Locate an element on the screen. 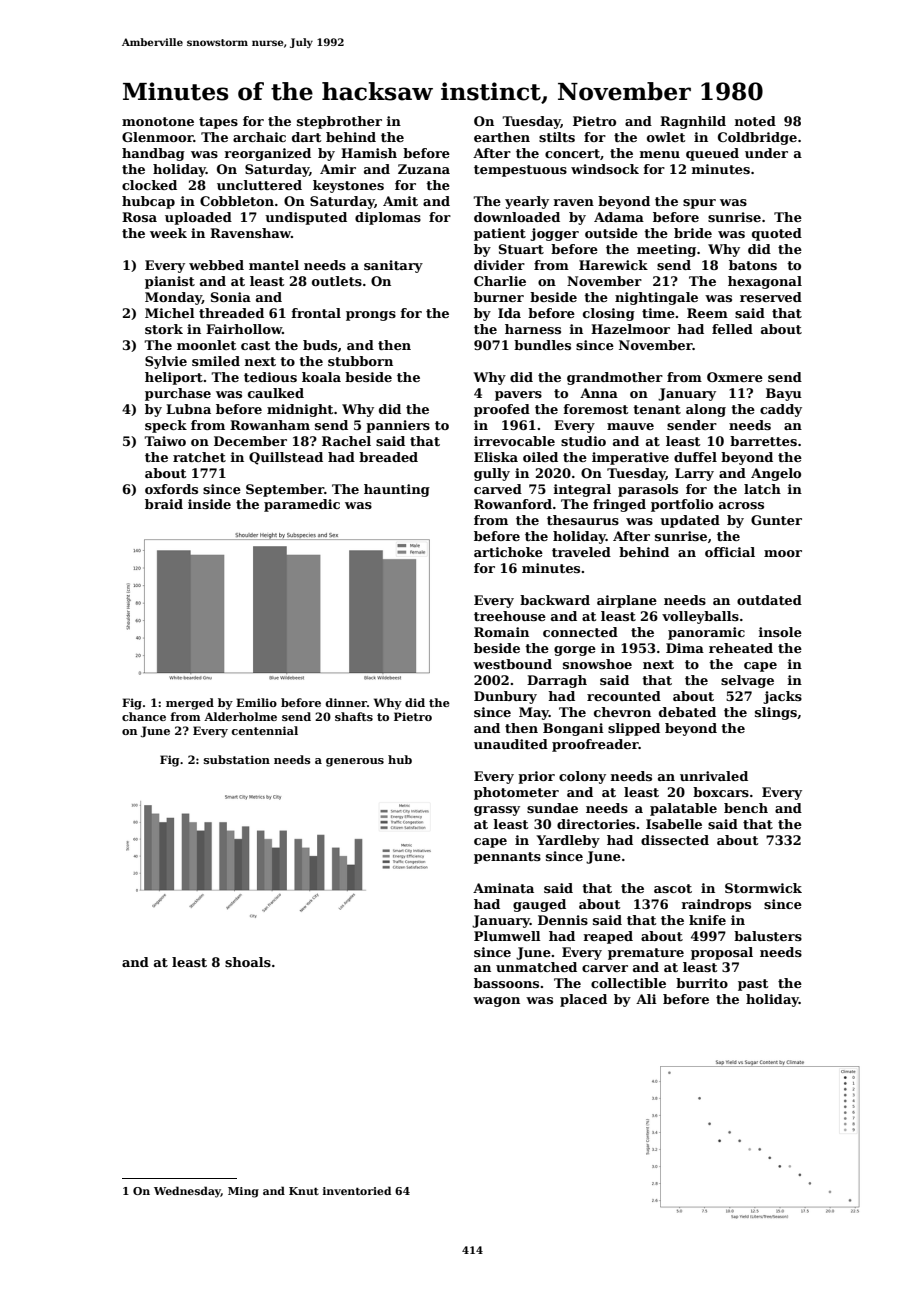 The width and height of the screenshot is (924, 1314). smiled is located at coordinates (216, 361).
